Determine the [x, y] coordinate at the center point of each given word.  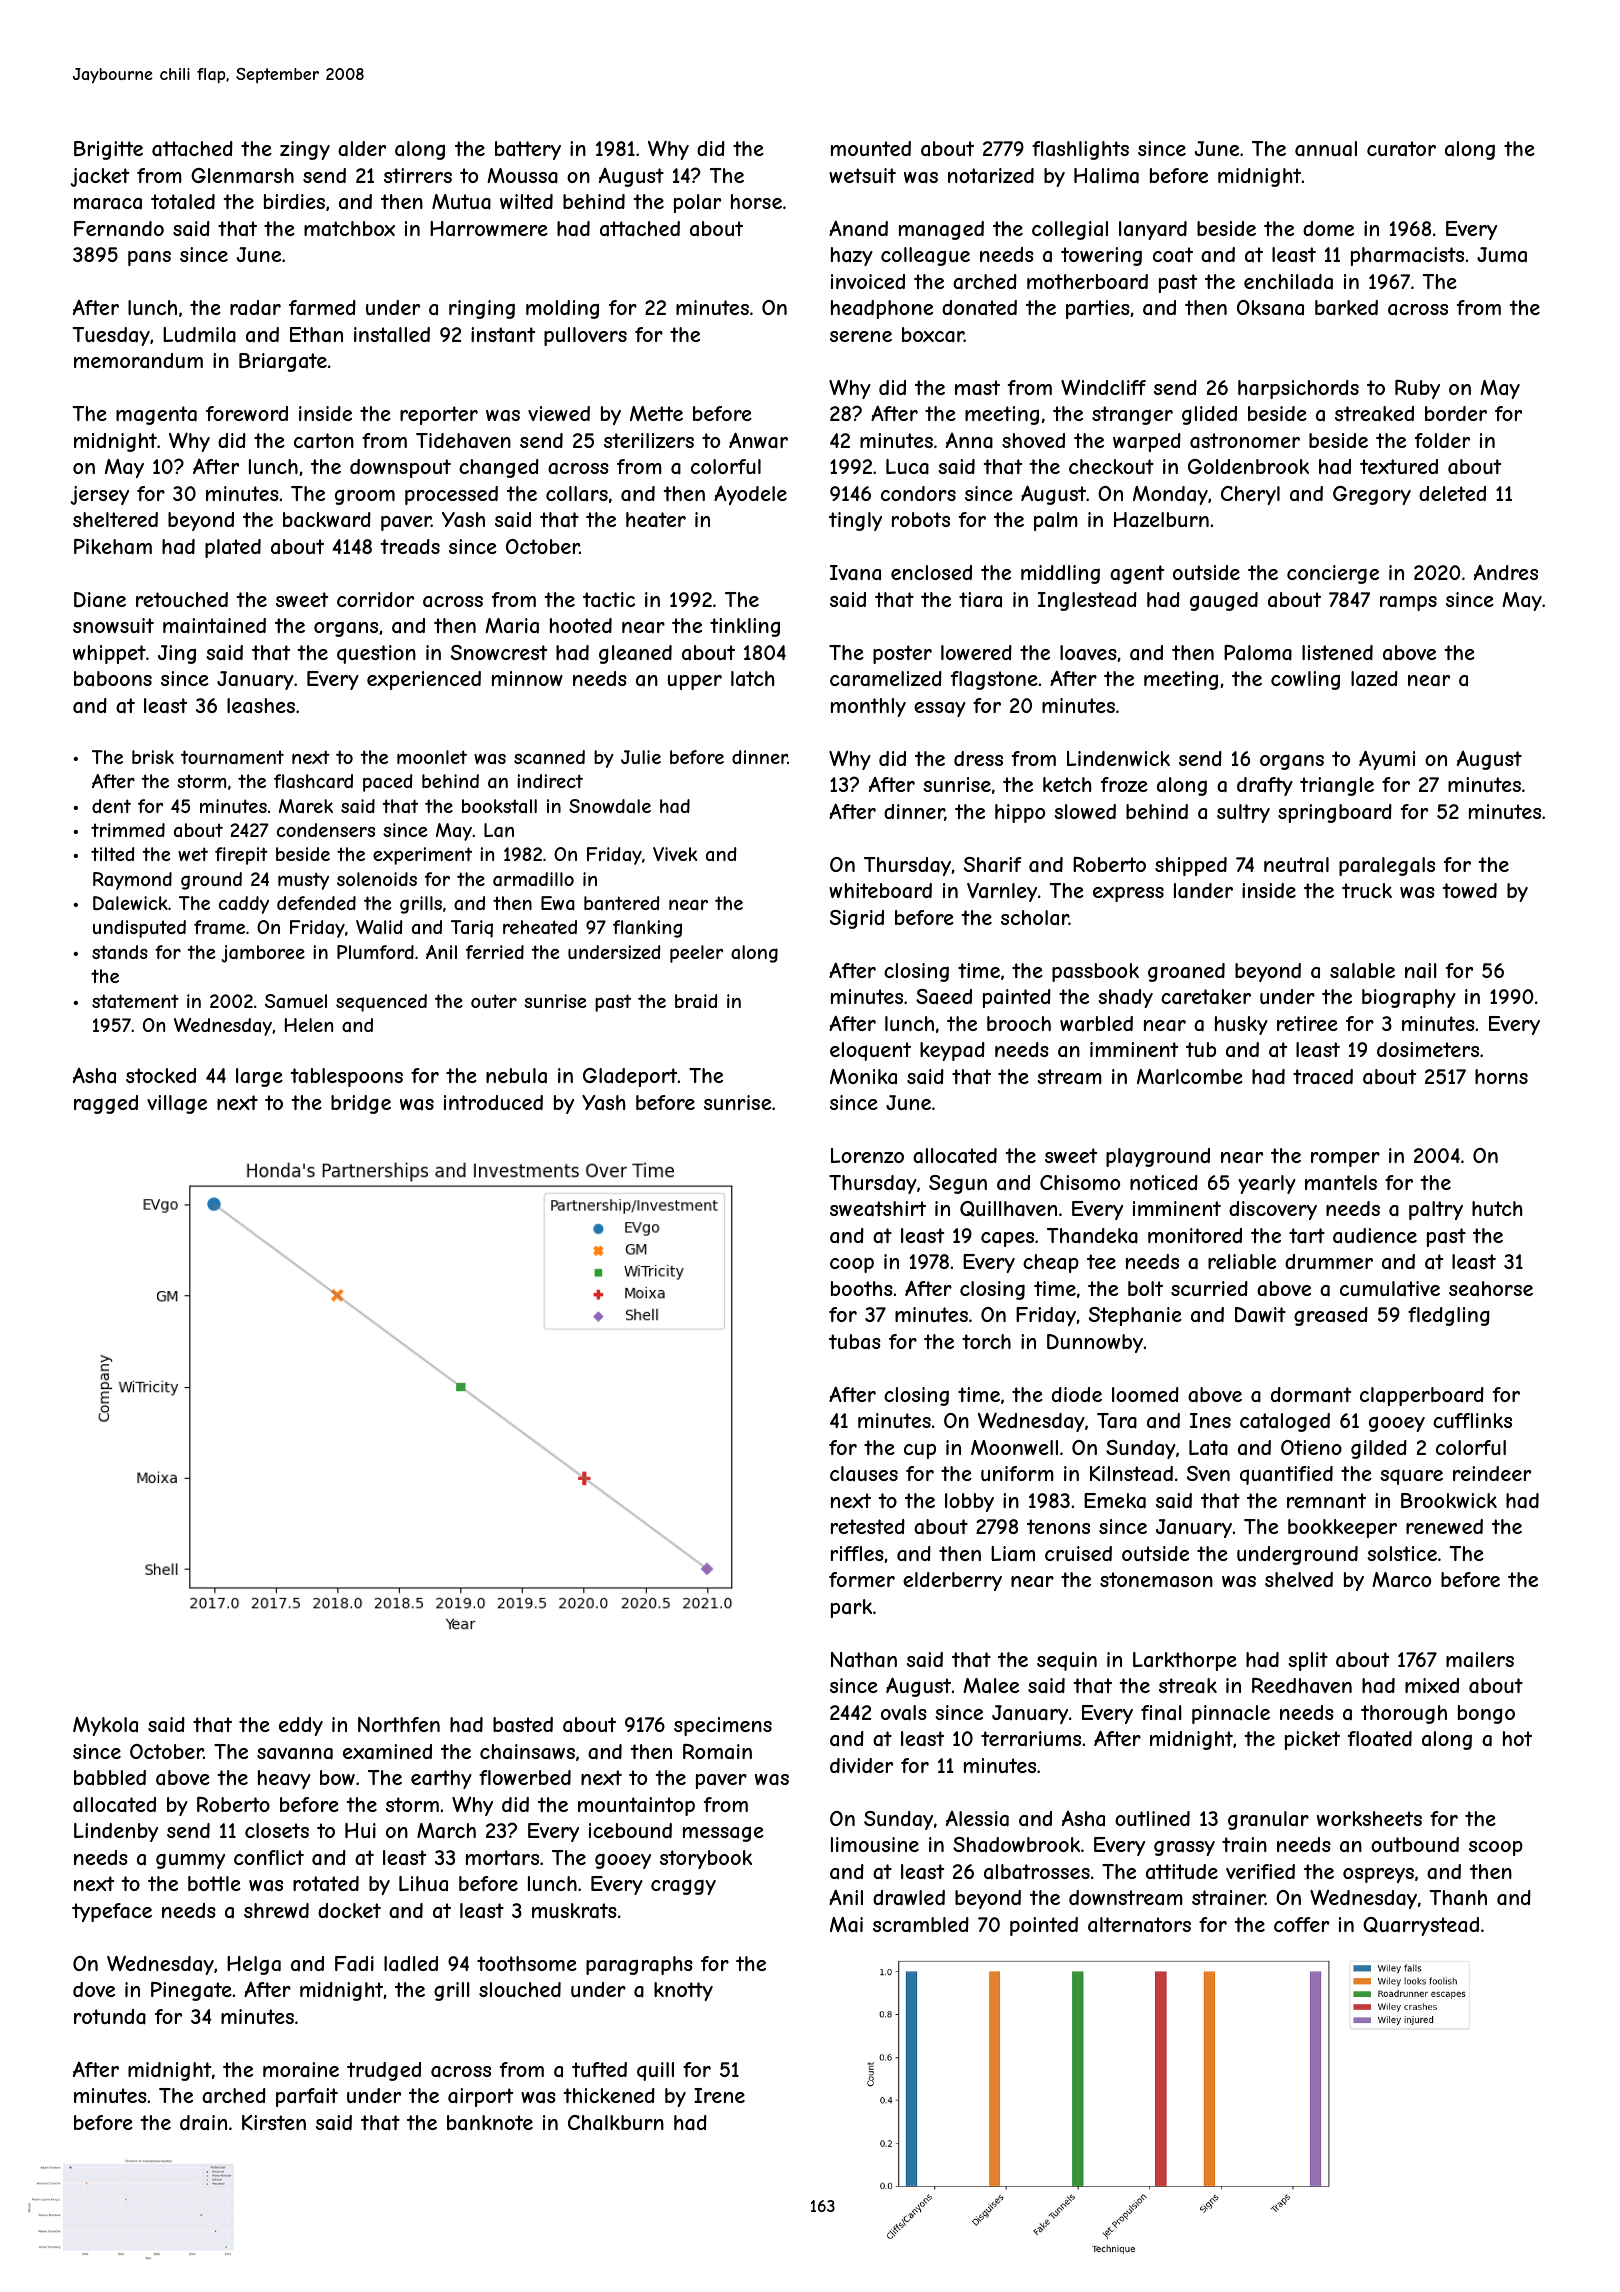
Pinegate [191, 1991]
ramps [1408, 603]
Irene [719, 2095]
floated [1380, 1739]
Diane [100, 600]
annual [1326, 149]
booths [862, 1288]
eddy [301, 1726]
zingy [305, 150]
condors [918, 493]
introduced [493, 1102]
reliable [1242, 1261]
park [851, 1608]
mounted [871, 148]
